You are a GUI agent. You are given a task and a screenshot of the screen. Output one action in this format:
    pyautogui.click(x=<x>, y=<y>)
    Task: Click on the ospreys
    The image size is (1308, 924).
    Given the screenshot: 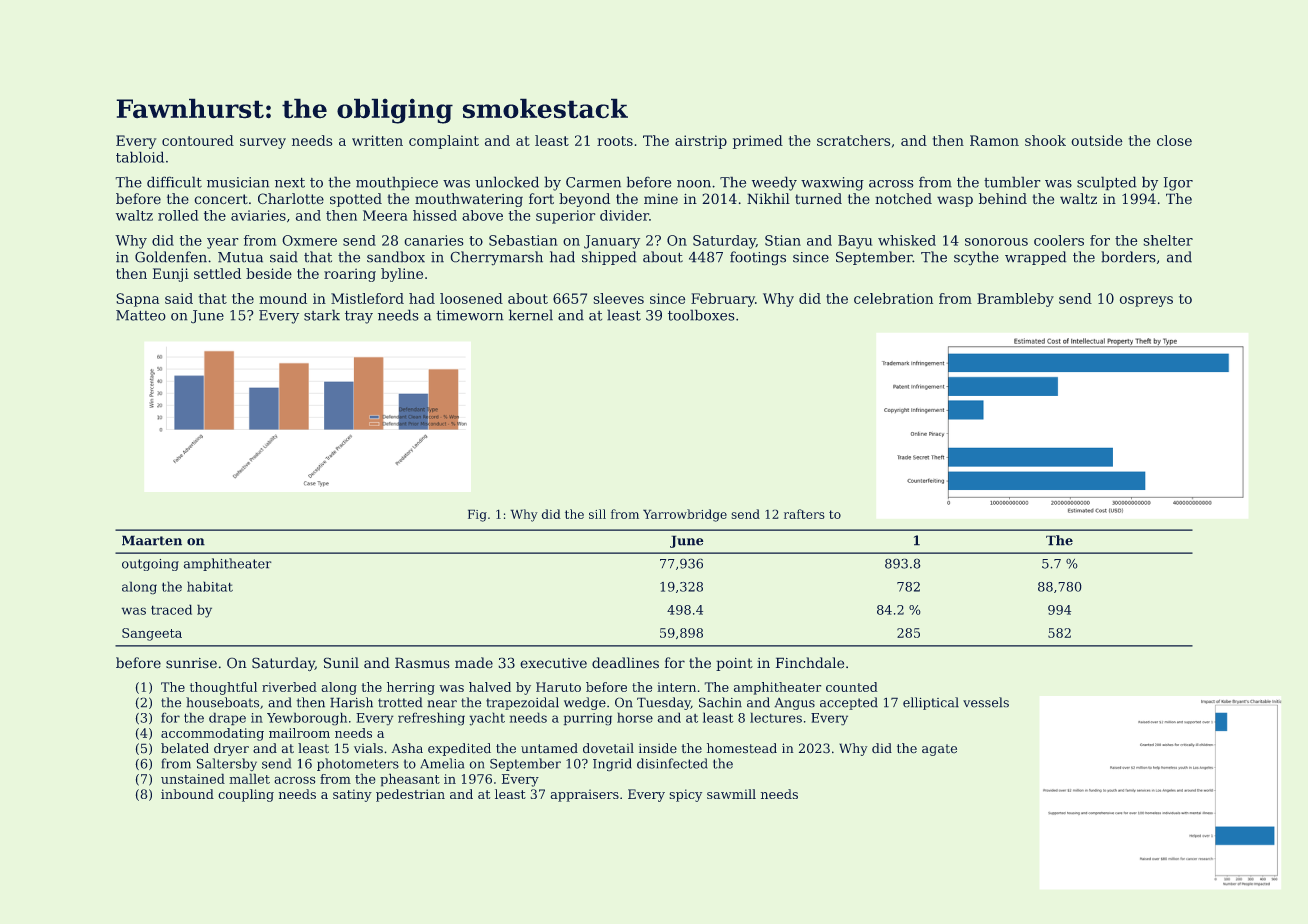 What is the action you would take?
    pyautogui.click(x=1146, y=301)
